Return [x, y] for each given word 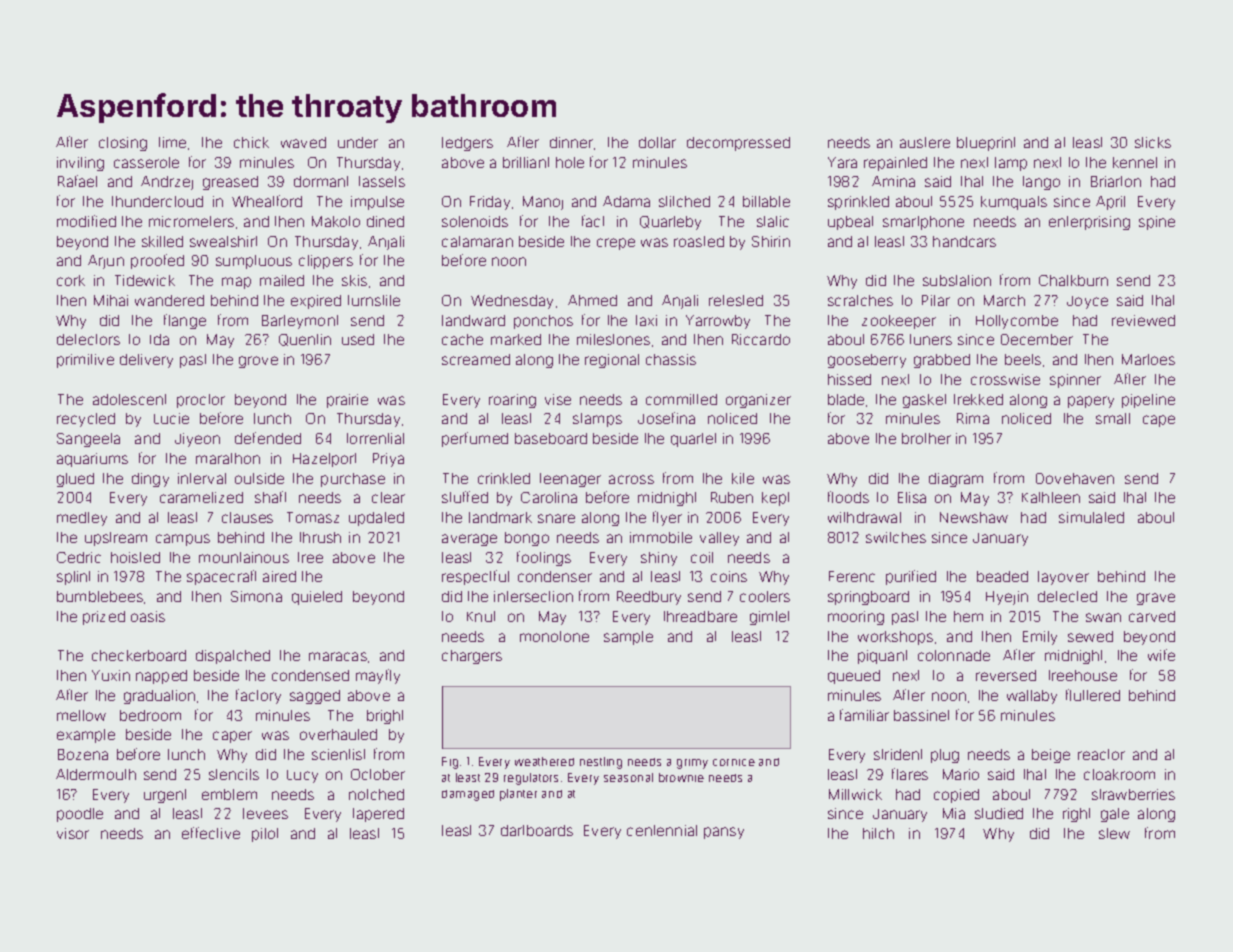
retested [736, 300]
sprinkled [858, 203]
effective [211, 833]
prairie [347, 401]
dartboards [537, 830]
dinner [571, 142]
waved [303, 142]
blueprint [986, 144]
